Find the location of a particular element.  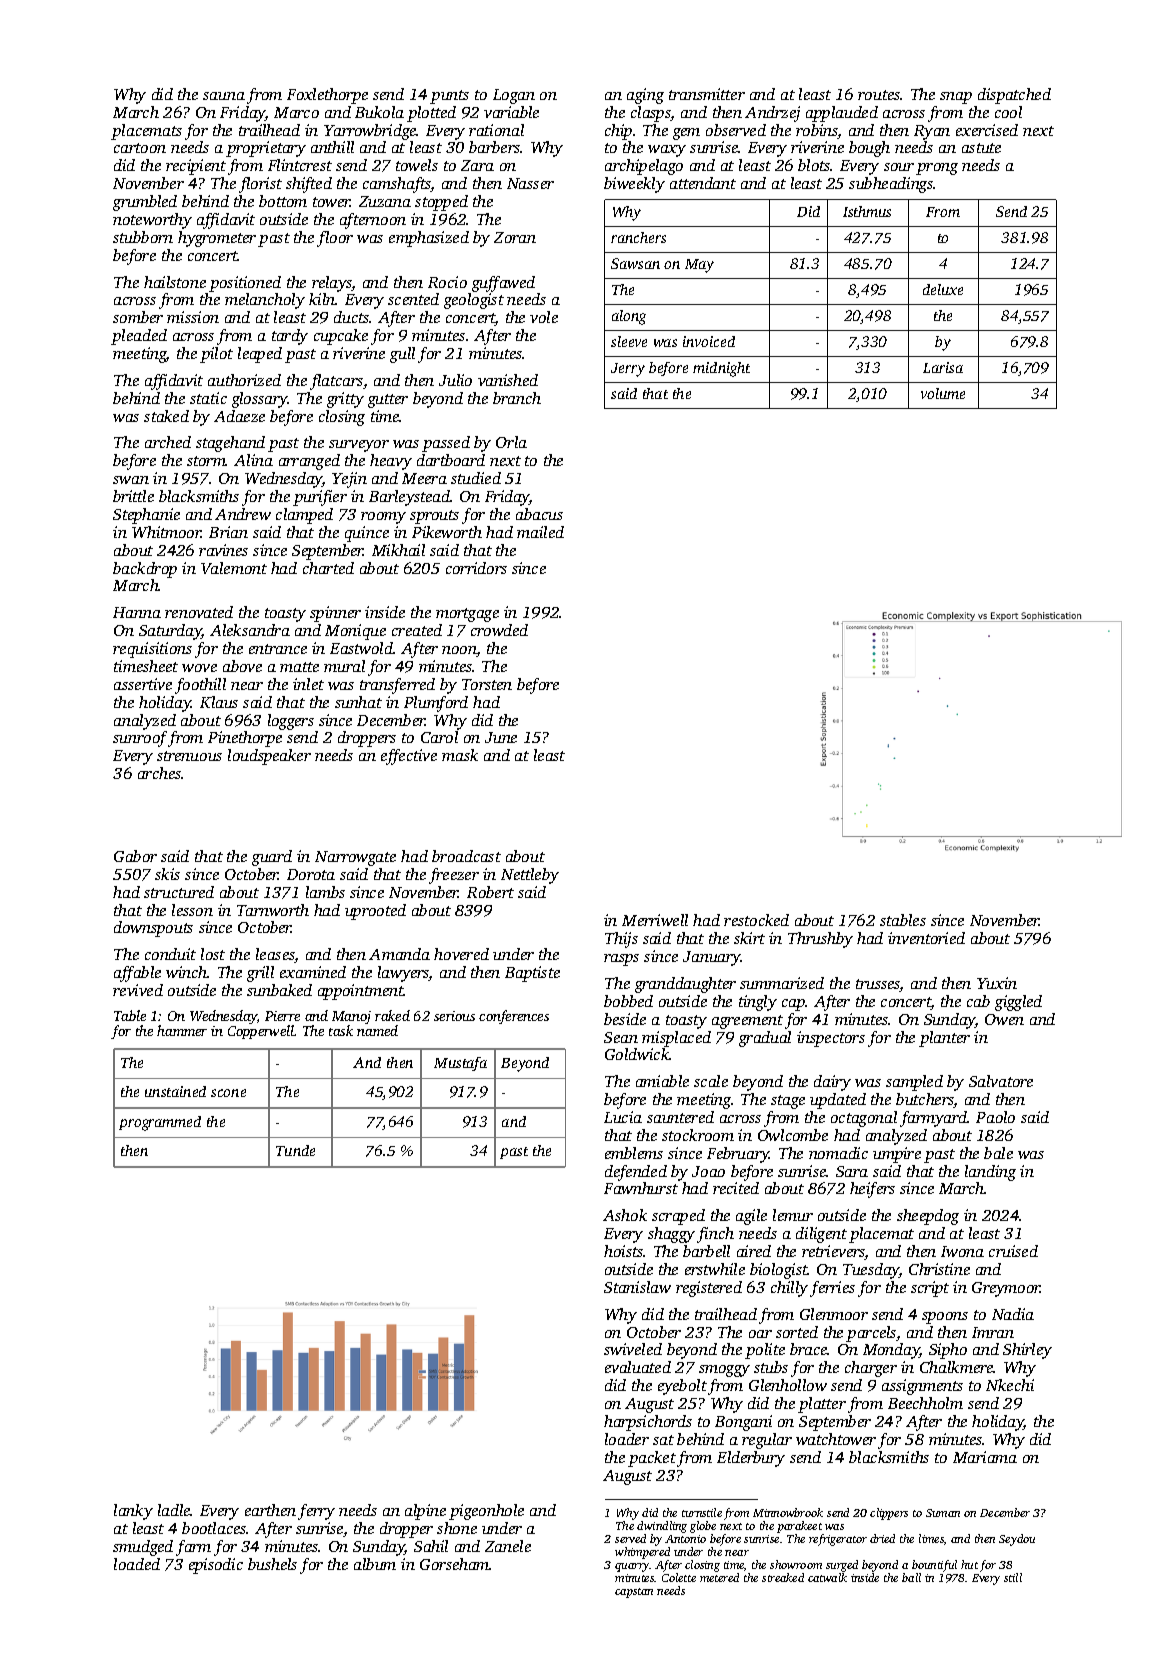

Thrushby is located at coordinates (820, 940).
